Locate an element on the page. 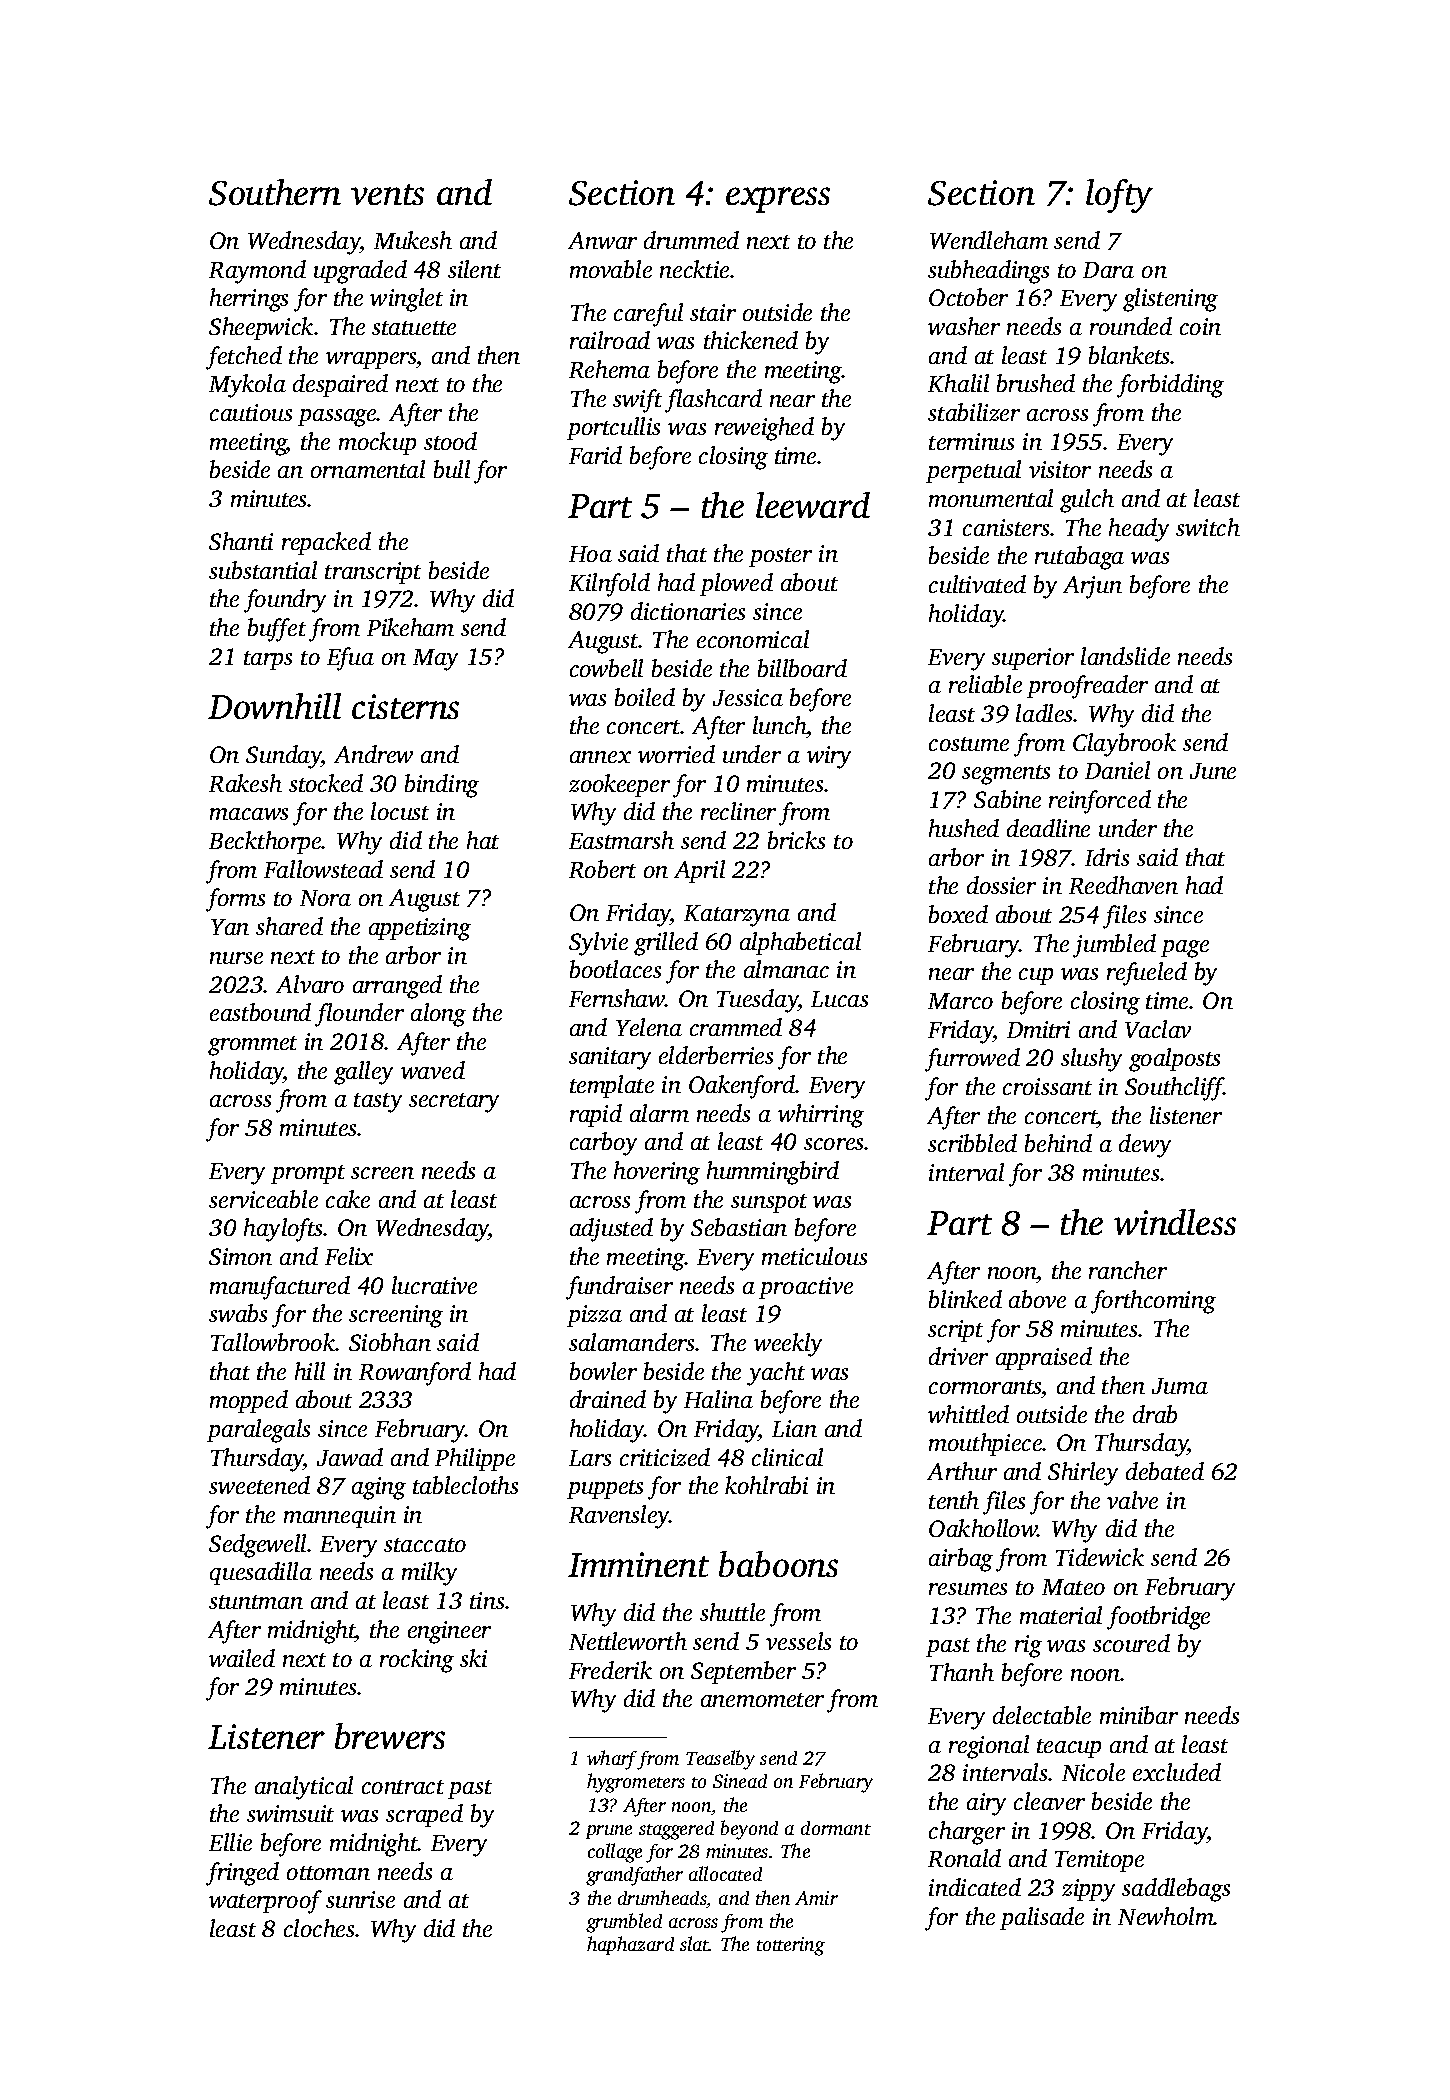 The width and height of the document is (1450, 2100). proactive is located at coordinates (806, 1288).
